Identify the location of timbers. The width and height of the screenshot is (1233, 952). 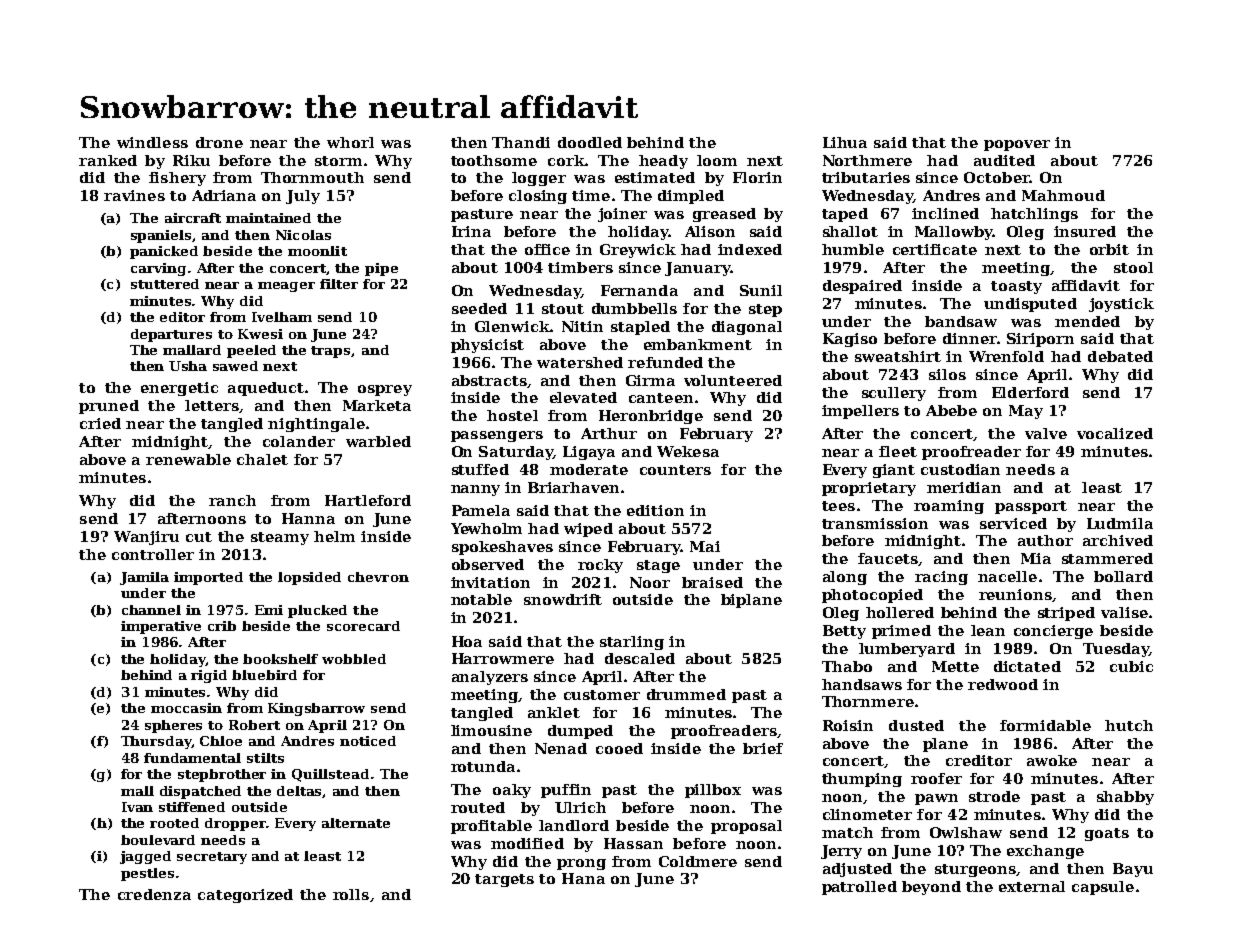
(580, 267).
